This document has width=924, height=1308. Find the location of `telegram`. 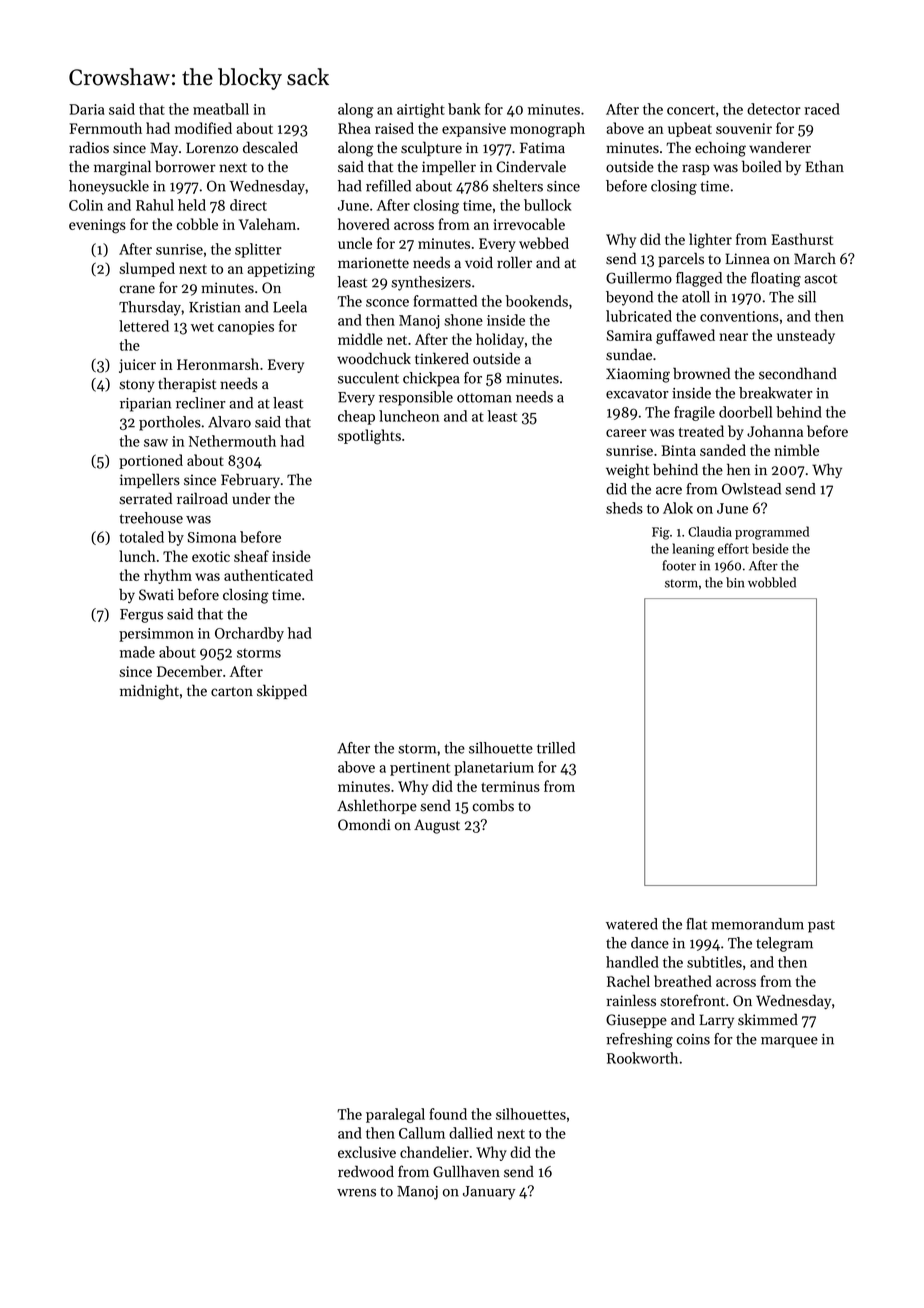

telegram is located at coordinates (784, 944).
